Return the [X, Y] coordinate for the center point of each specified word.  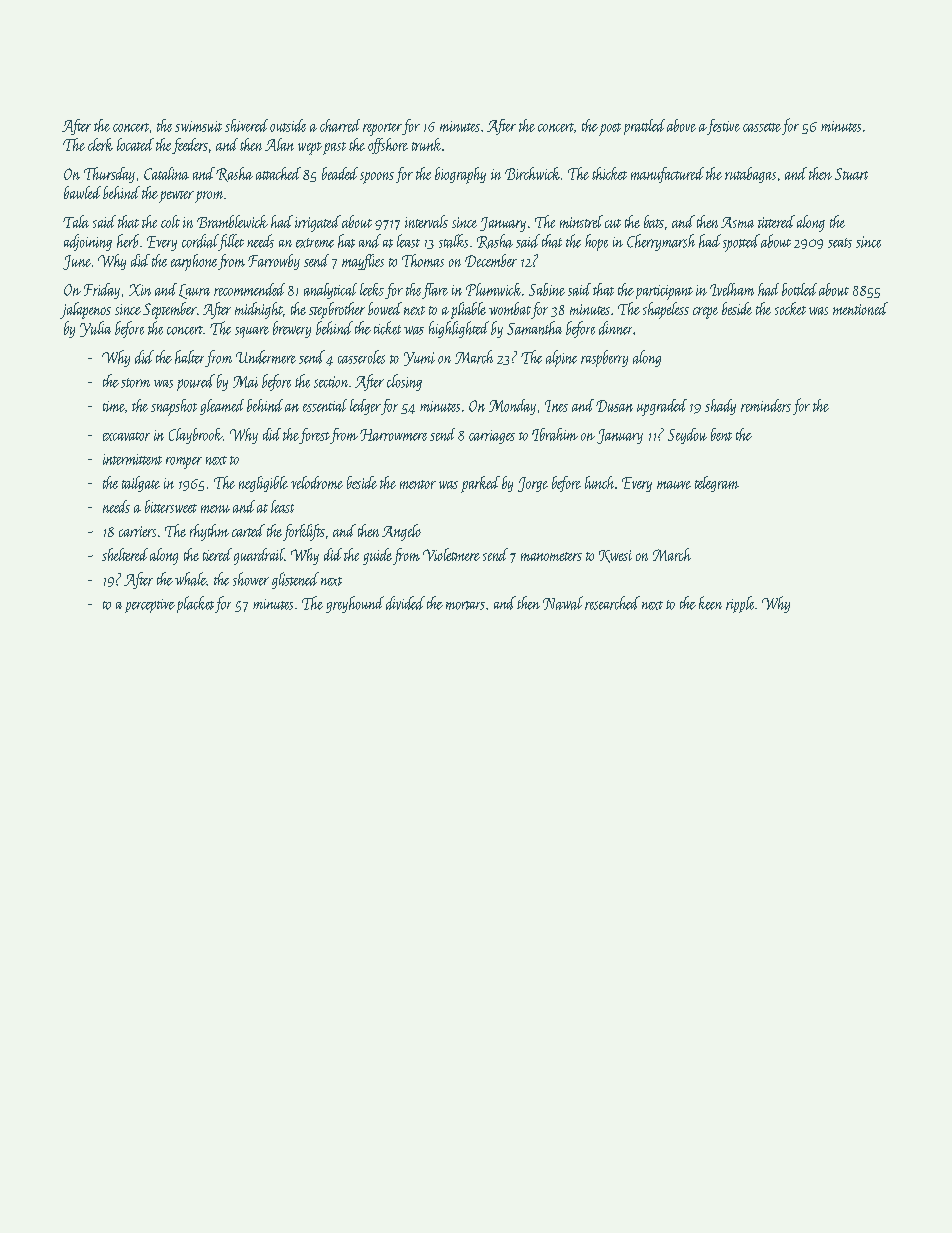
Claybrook [196, 436]
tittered [776, 221]
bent [721, 434]
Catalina [166, 173]
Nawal [563, 603]
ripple [740, 604]
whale [191, 579]
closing [404, 382]
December [491, 260]
